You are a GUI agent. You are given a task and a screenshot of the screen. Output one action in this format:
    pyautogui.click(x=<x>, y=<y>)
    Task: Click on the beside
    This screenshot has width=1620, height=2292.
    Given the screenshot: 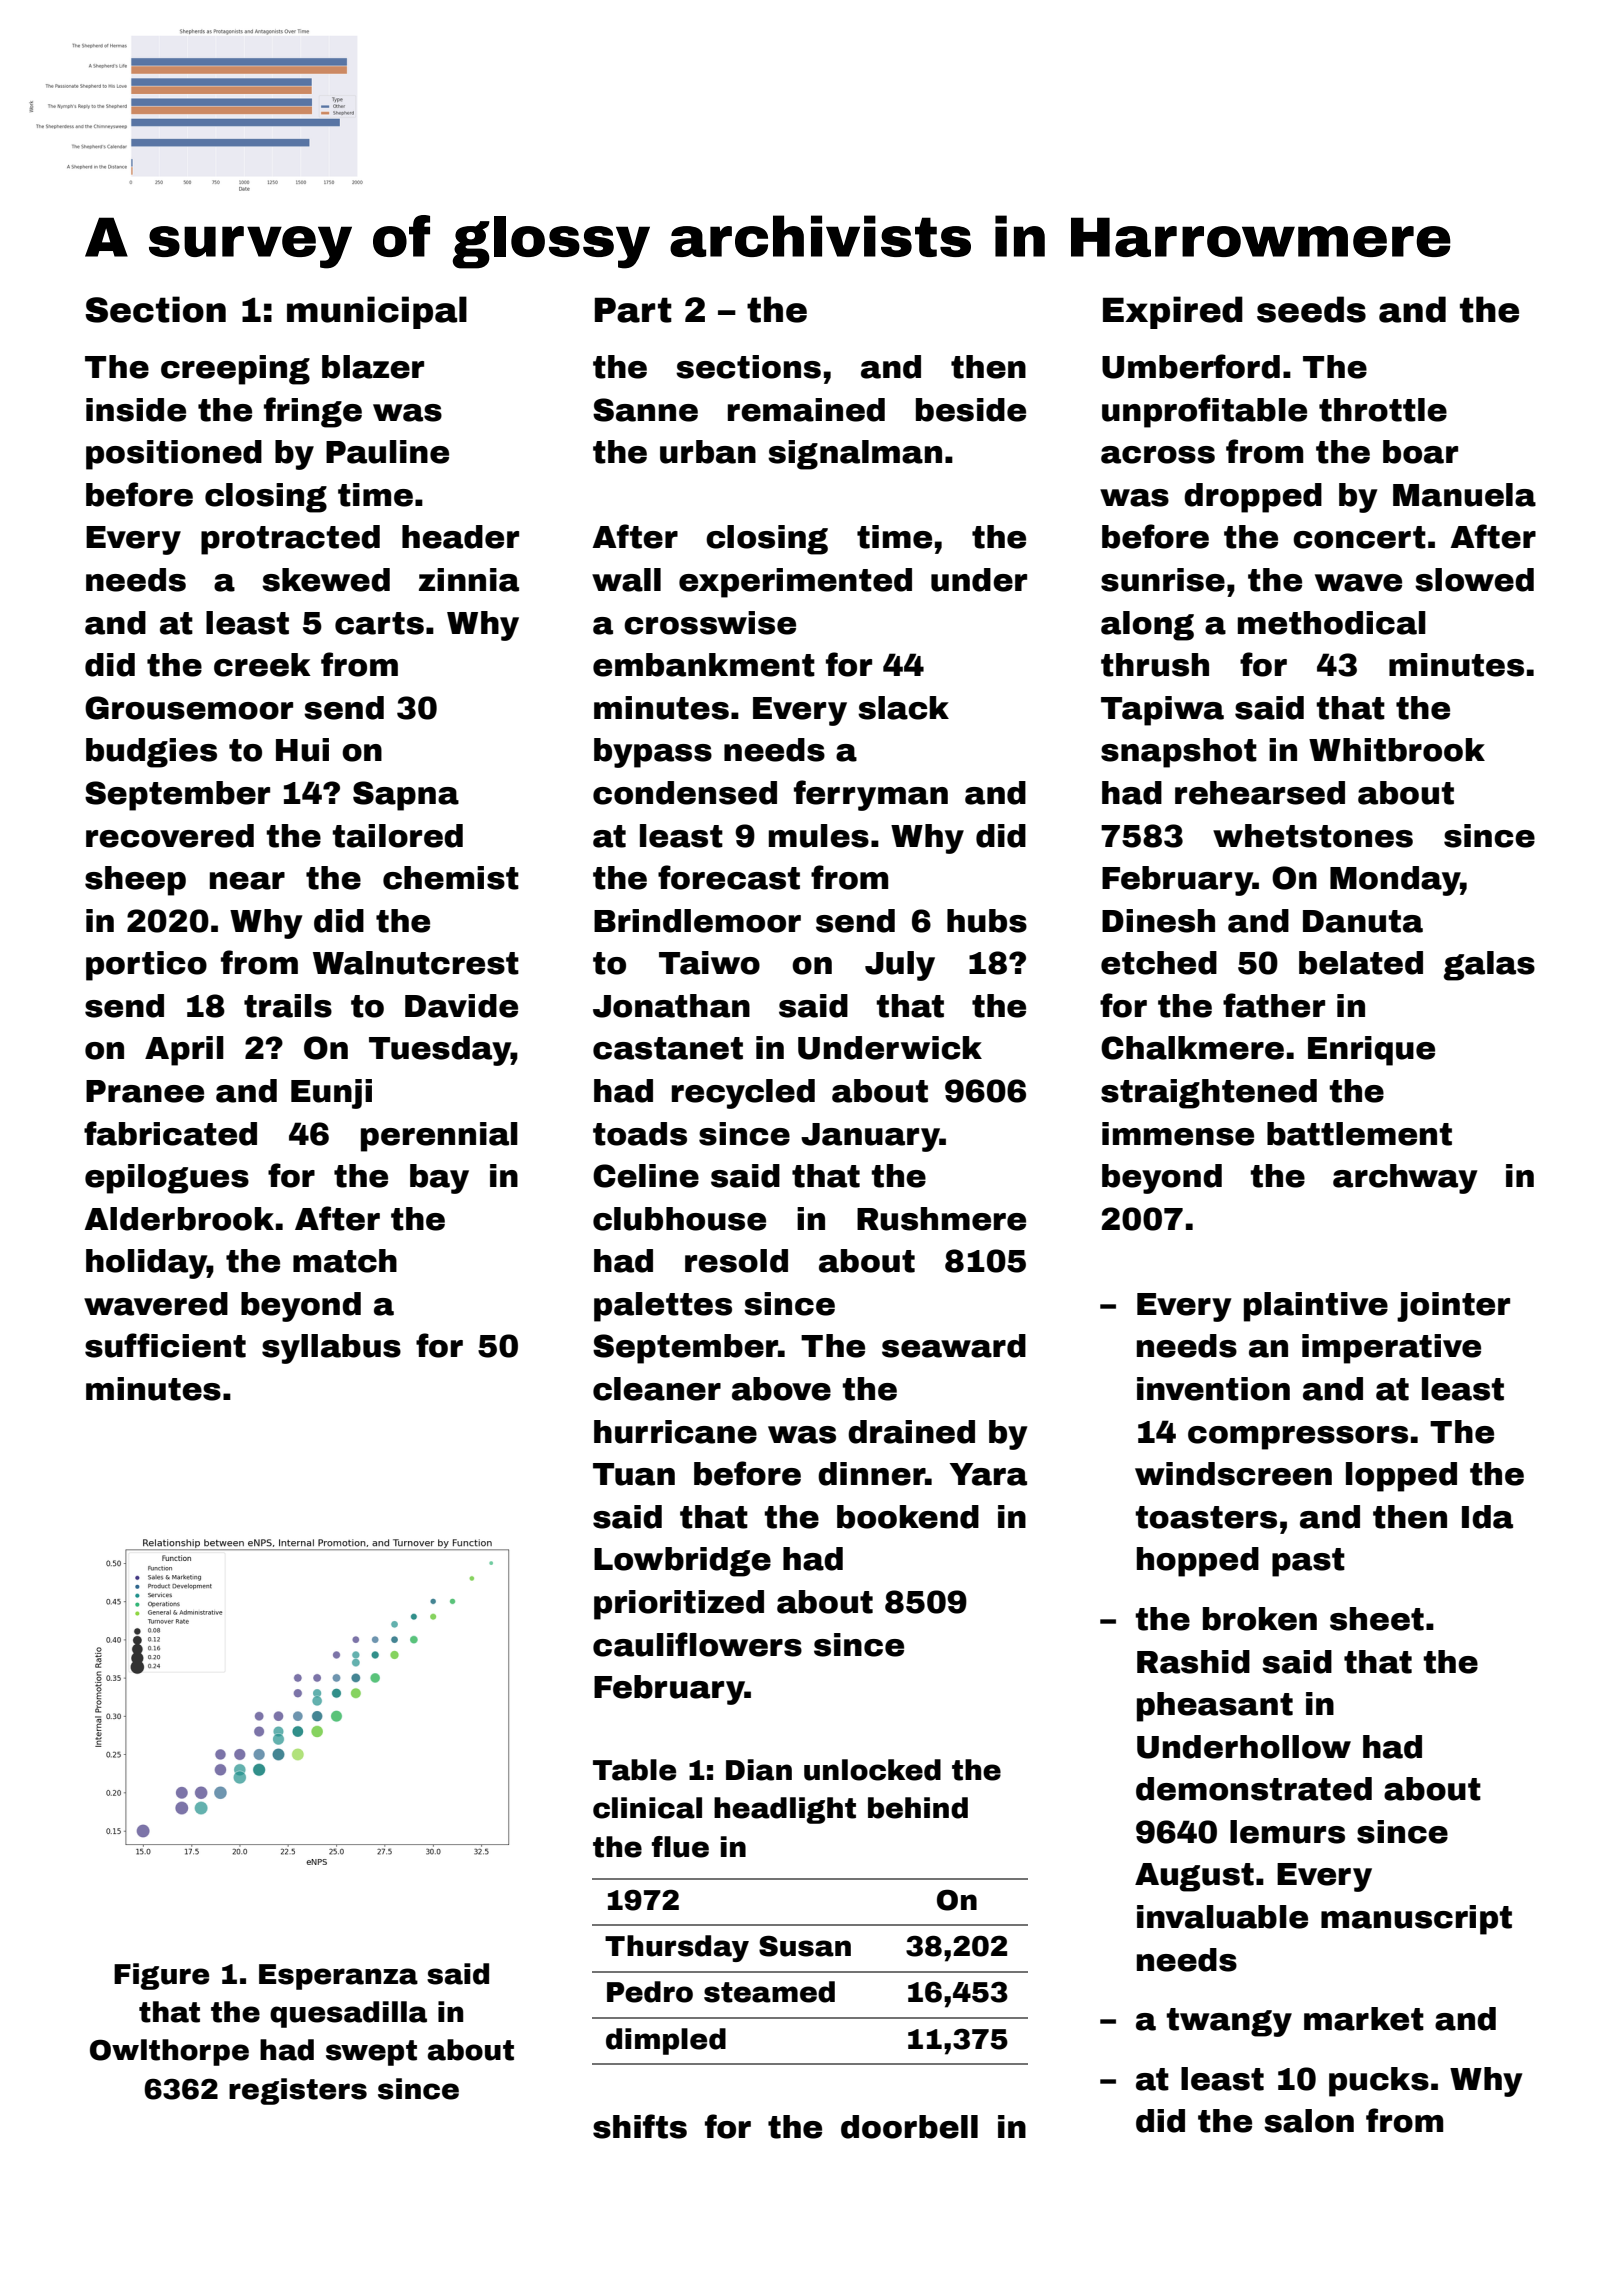 What is the action you would take?
    pyautogui.click(x=971, y=410)
